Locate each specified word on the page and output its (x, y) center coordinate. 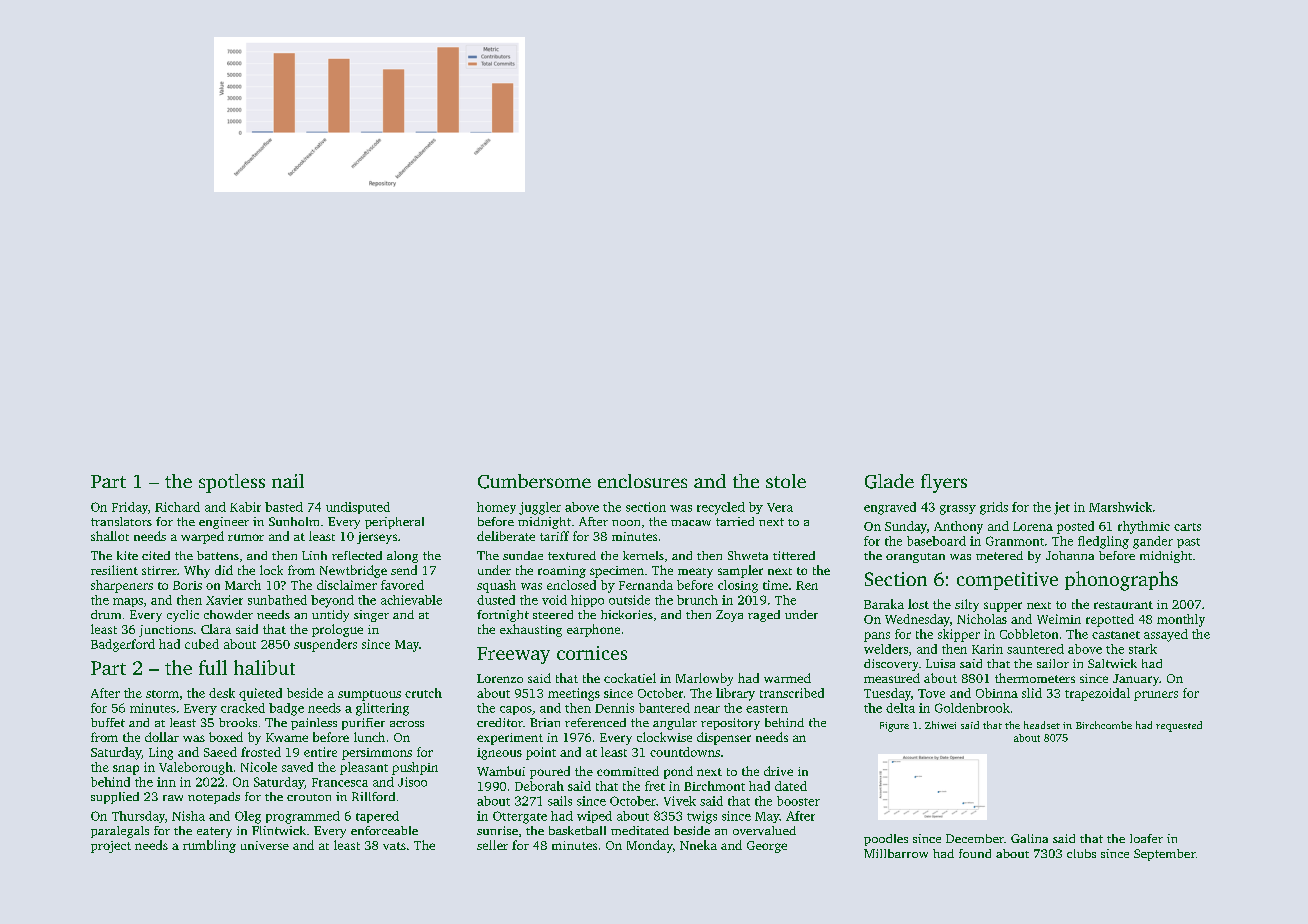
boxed (226, 737)
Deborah (539, 786)
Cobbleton (1029, 634)
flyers (944, 483)
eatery (214, 832)
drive (778, 771)
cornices (592, 653)
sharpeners (122, 586)
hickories (627, 614)
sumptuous (369, 695)
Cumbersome (534, 481)
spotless (232, 483)
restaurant (1123, 605)
